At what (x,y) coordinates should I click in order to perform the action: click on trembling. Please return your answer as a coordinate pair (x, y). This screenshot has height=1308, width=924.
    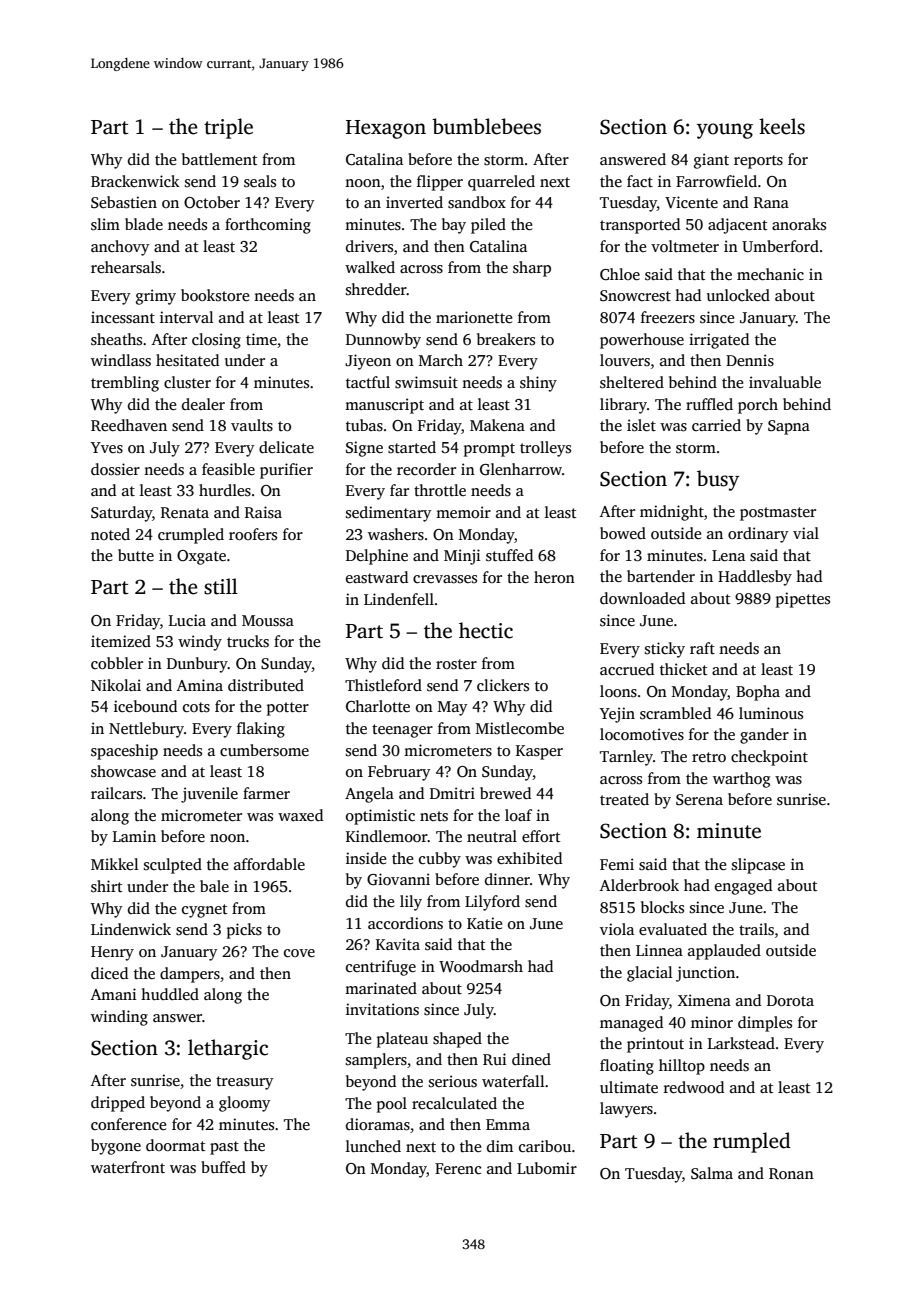
    Looking at the image, I should click on (125, 384).
